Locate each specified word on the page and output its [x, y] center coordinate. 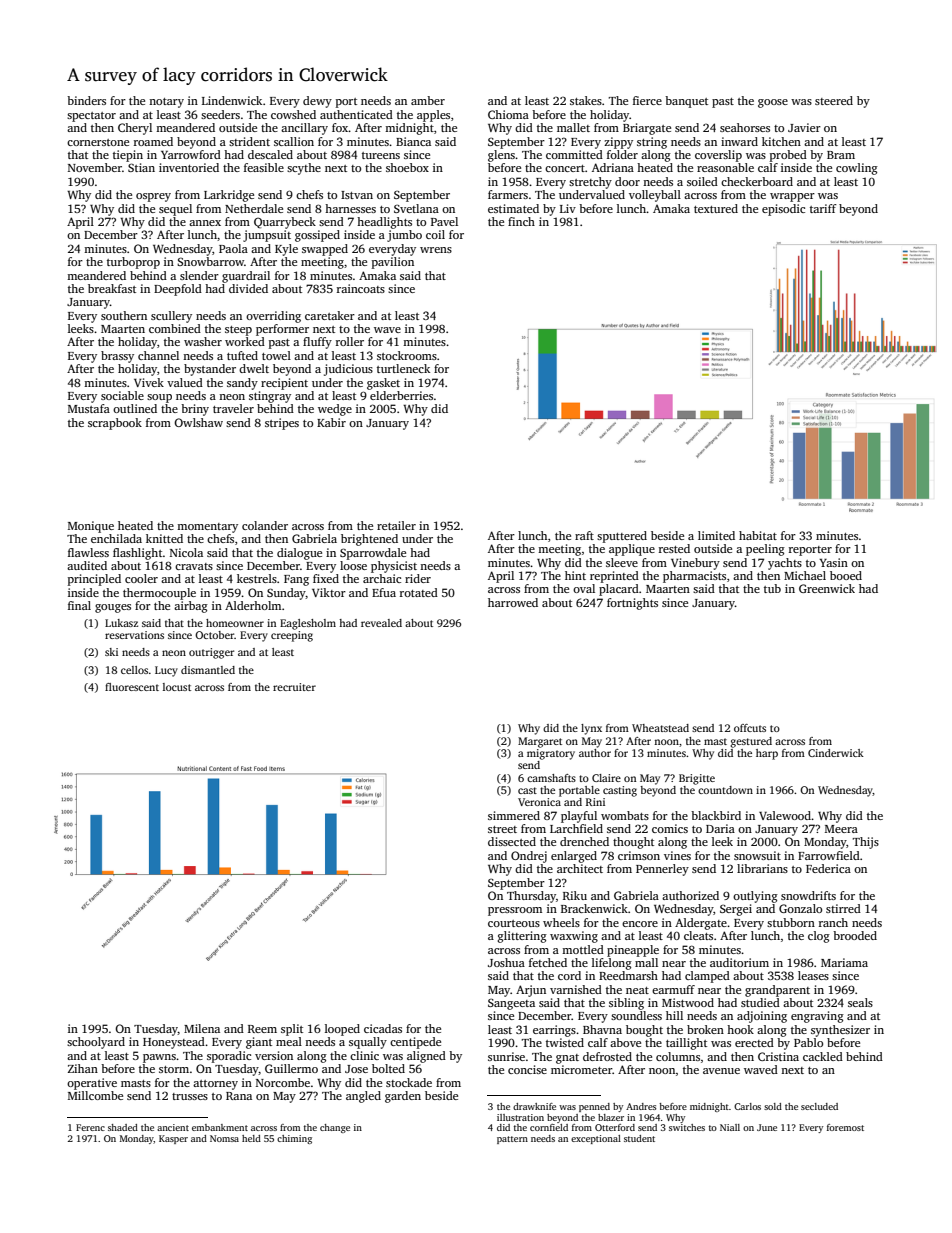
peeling [765, 550]
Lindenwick [232, 100]
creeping [292, 636]
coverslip [718, 156]
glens [501, 156]
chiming [294, 1139]
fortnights [632, 604]
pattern [512, 1140]
